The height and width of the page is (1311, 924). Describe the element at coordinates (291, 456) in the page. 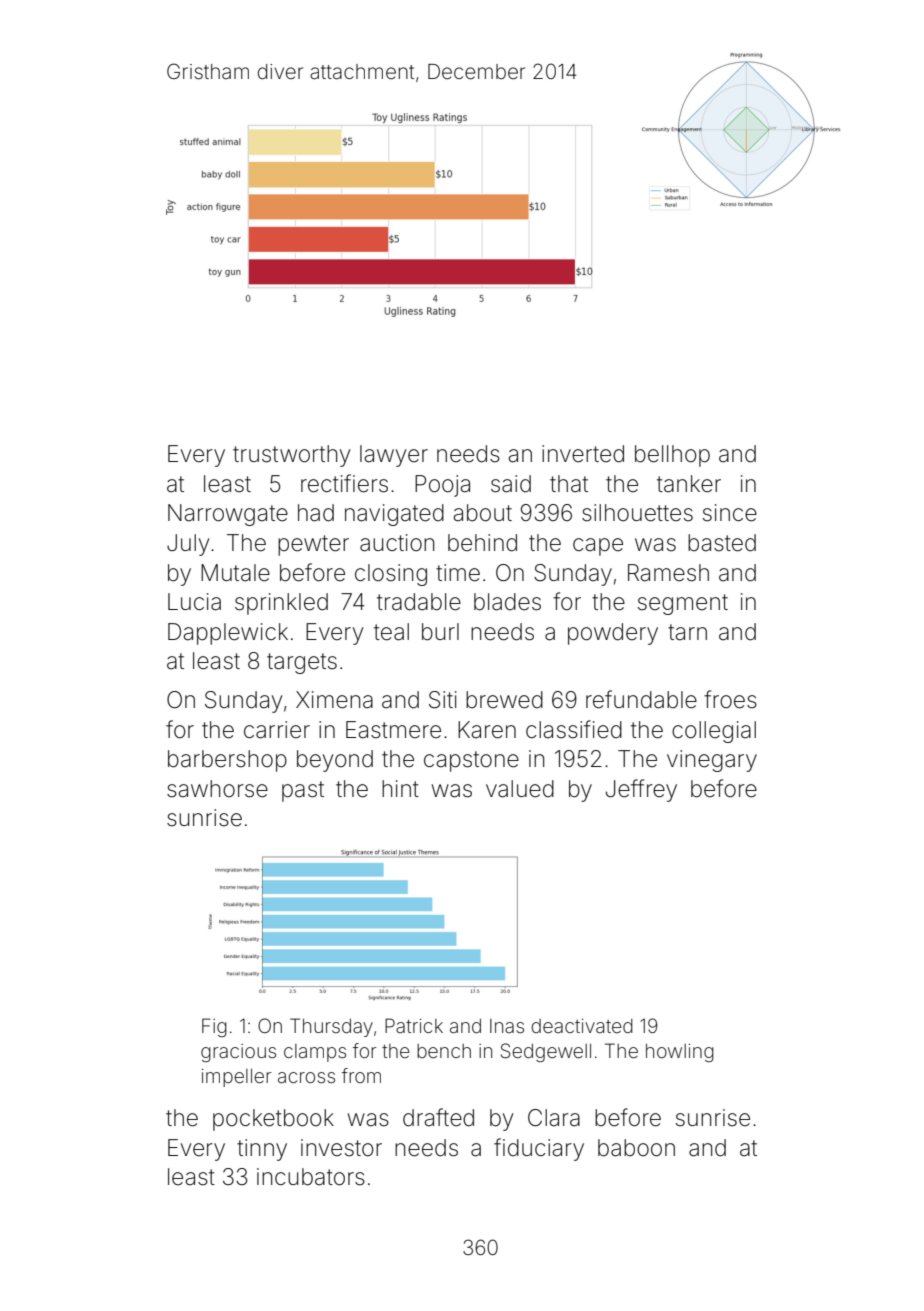

I see `trustworthy` at that location.
